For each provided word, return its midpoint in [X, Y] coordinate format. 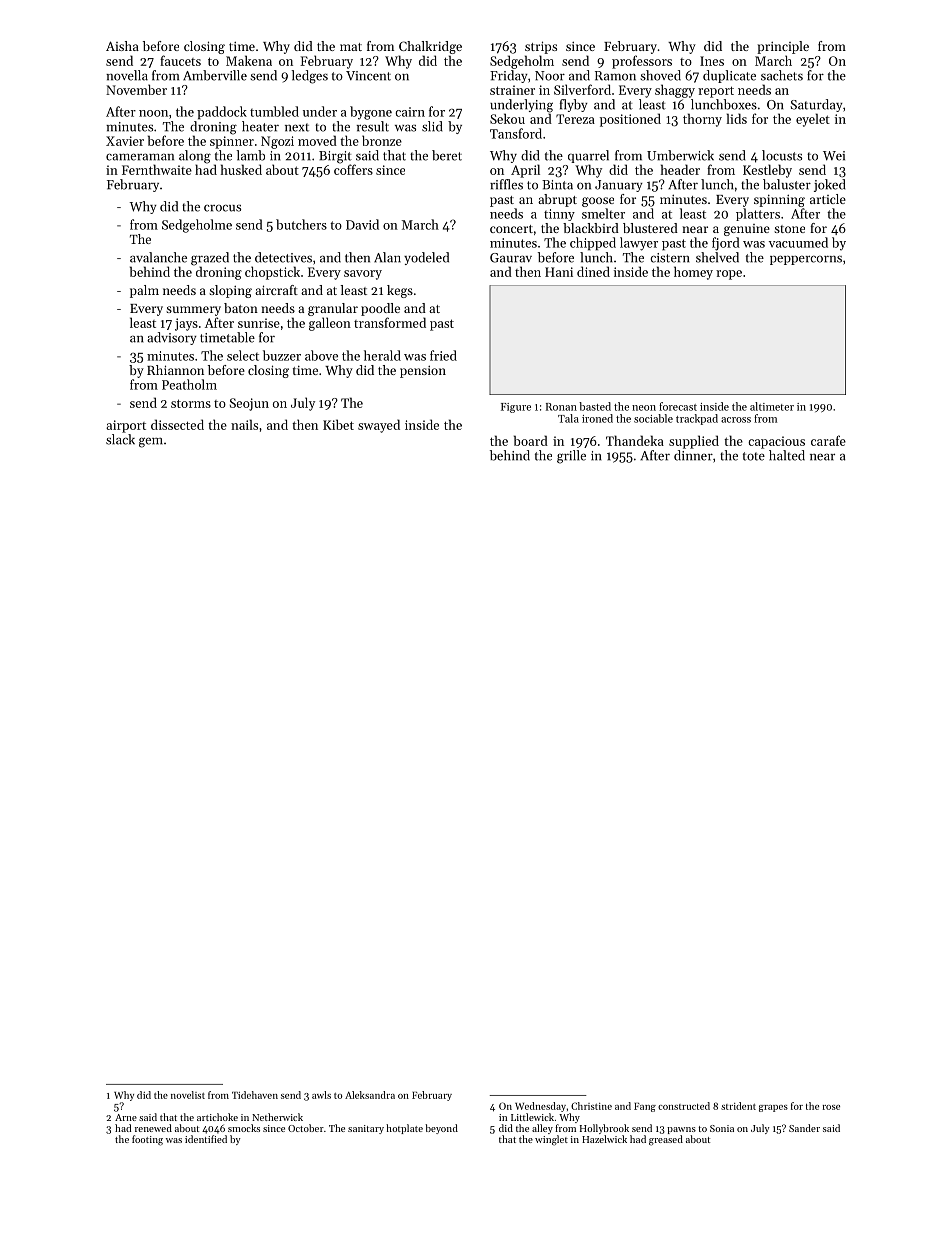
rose [831, 1107]
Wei [834, 156]
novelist [188, 1095]
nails [244, 424]
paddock [222, 113]
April [525, 171]
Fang [645, 1107]
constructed [684, 1106]
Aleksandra [370, 1095]
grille [571, 457]
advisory [172, 338]
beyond [441, 1129]
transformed [390, 322]
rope [729, 275]
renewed [153, 1128]
